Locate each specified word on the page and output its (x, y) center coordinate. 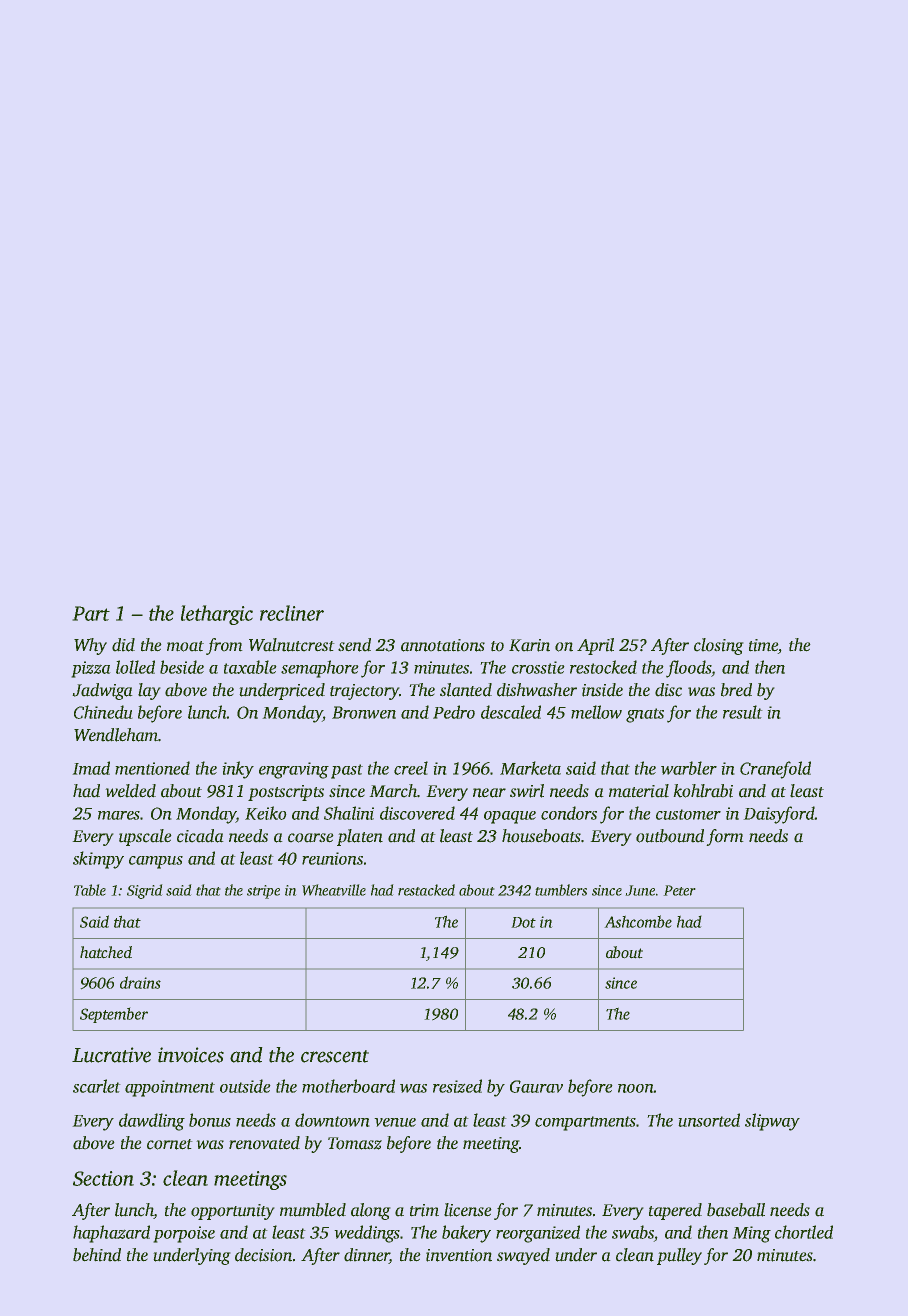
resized (457, 1086)
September (114, 1015)
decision (263, 1255)
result (743, 712)
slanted (466, 690)
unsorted (709, 1120)
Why (90, 646)
